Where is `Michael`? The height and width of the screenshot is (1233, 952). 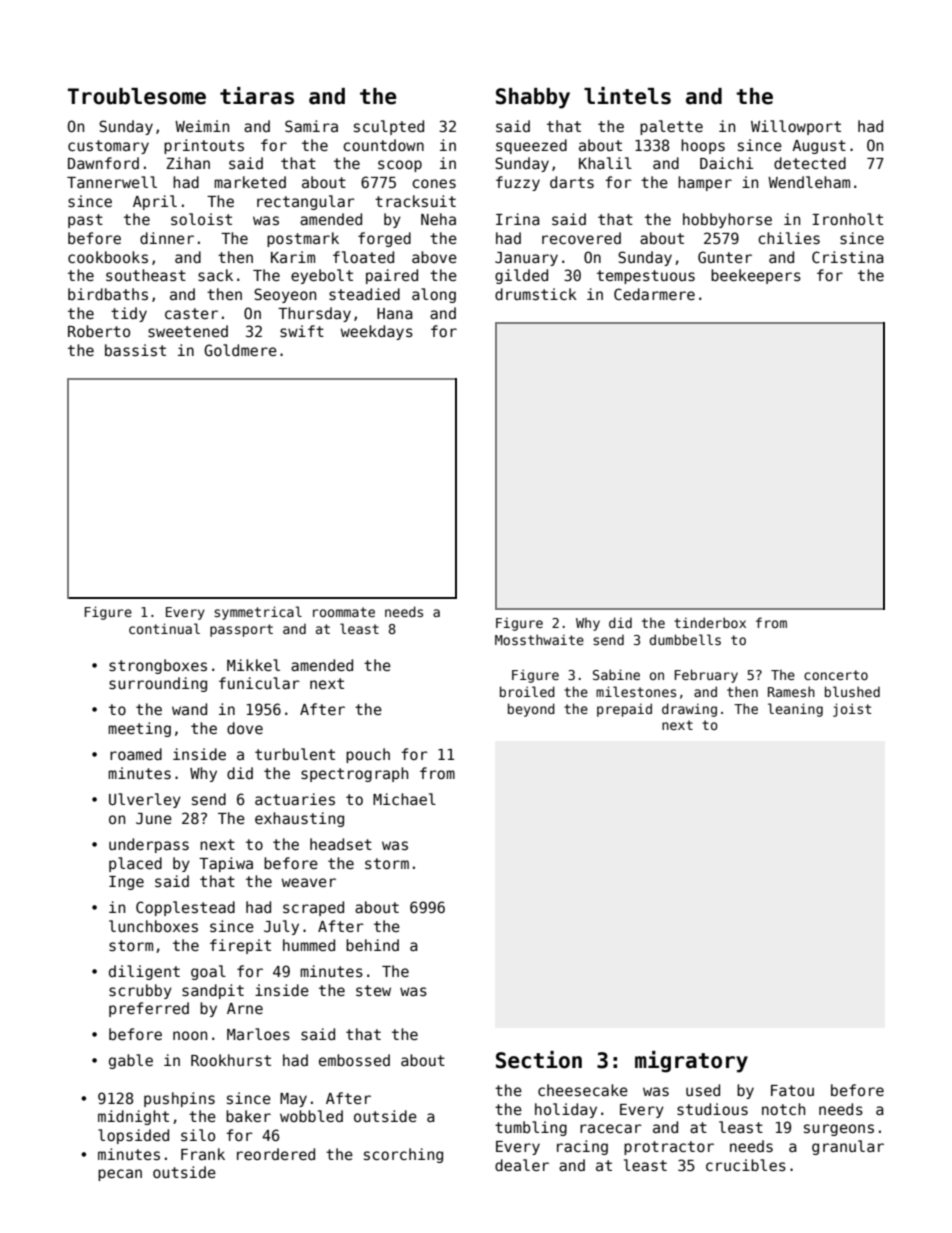 Michael is located at coordinates (404, 799).
